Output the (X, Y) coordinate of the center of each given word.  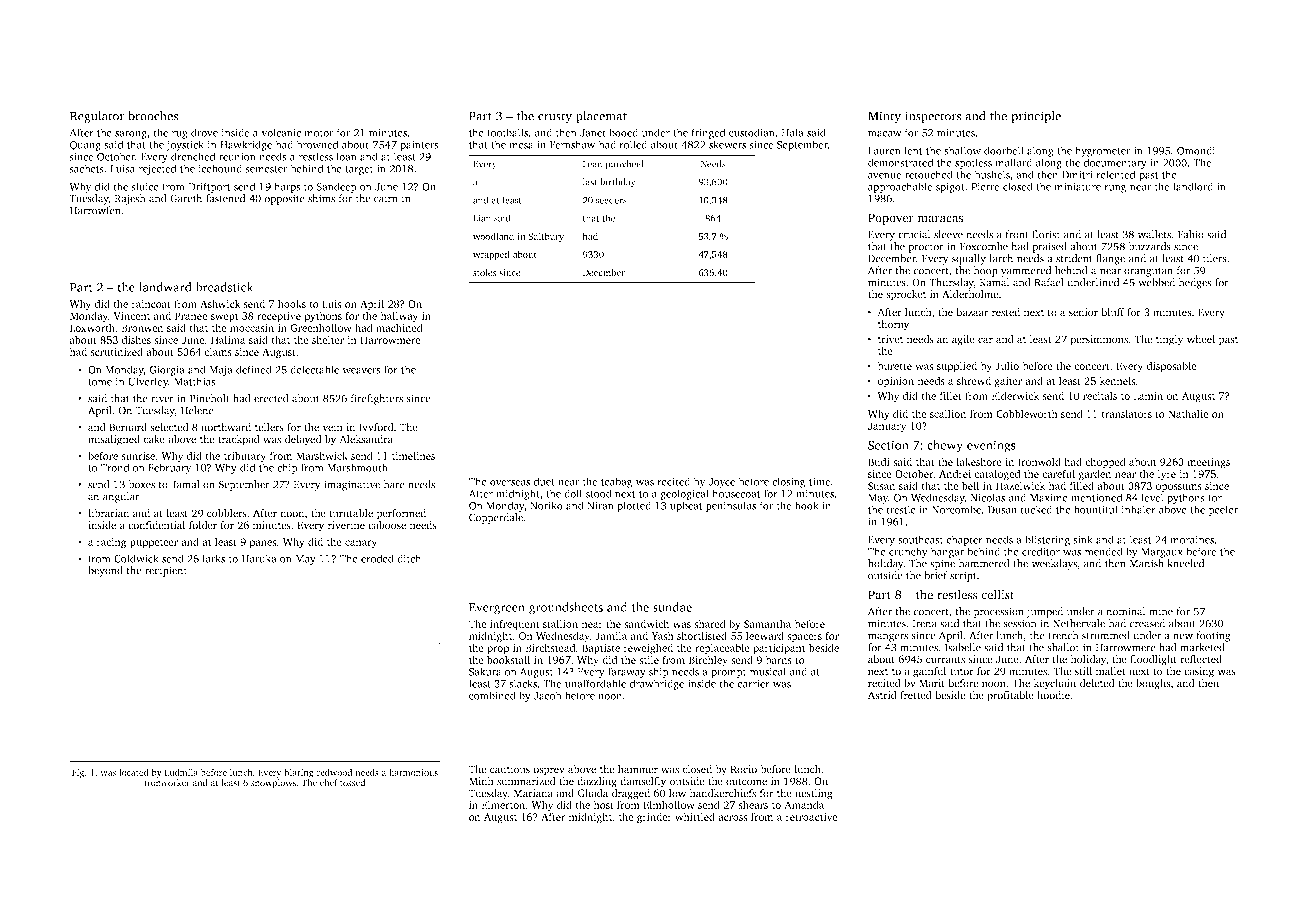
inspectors (933, 117)
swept (224, 318)
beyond (105, 571)
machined (399, 327)
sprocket (906, 295)
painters (419, 146)
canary (361, 544)
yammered (1026, 271)
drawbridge (657, 684)
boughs (1153, 684)
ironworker (167, 782)
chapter (965, 540)
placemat (601, 117)
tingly (1169, 340)
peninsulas (731, 506)
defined (254, 369)
